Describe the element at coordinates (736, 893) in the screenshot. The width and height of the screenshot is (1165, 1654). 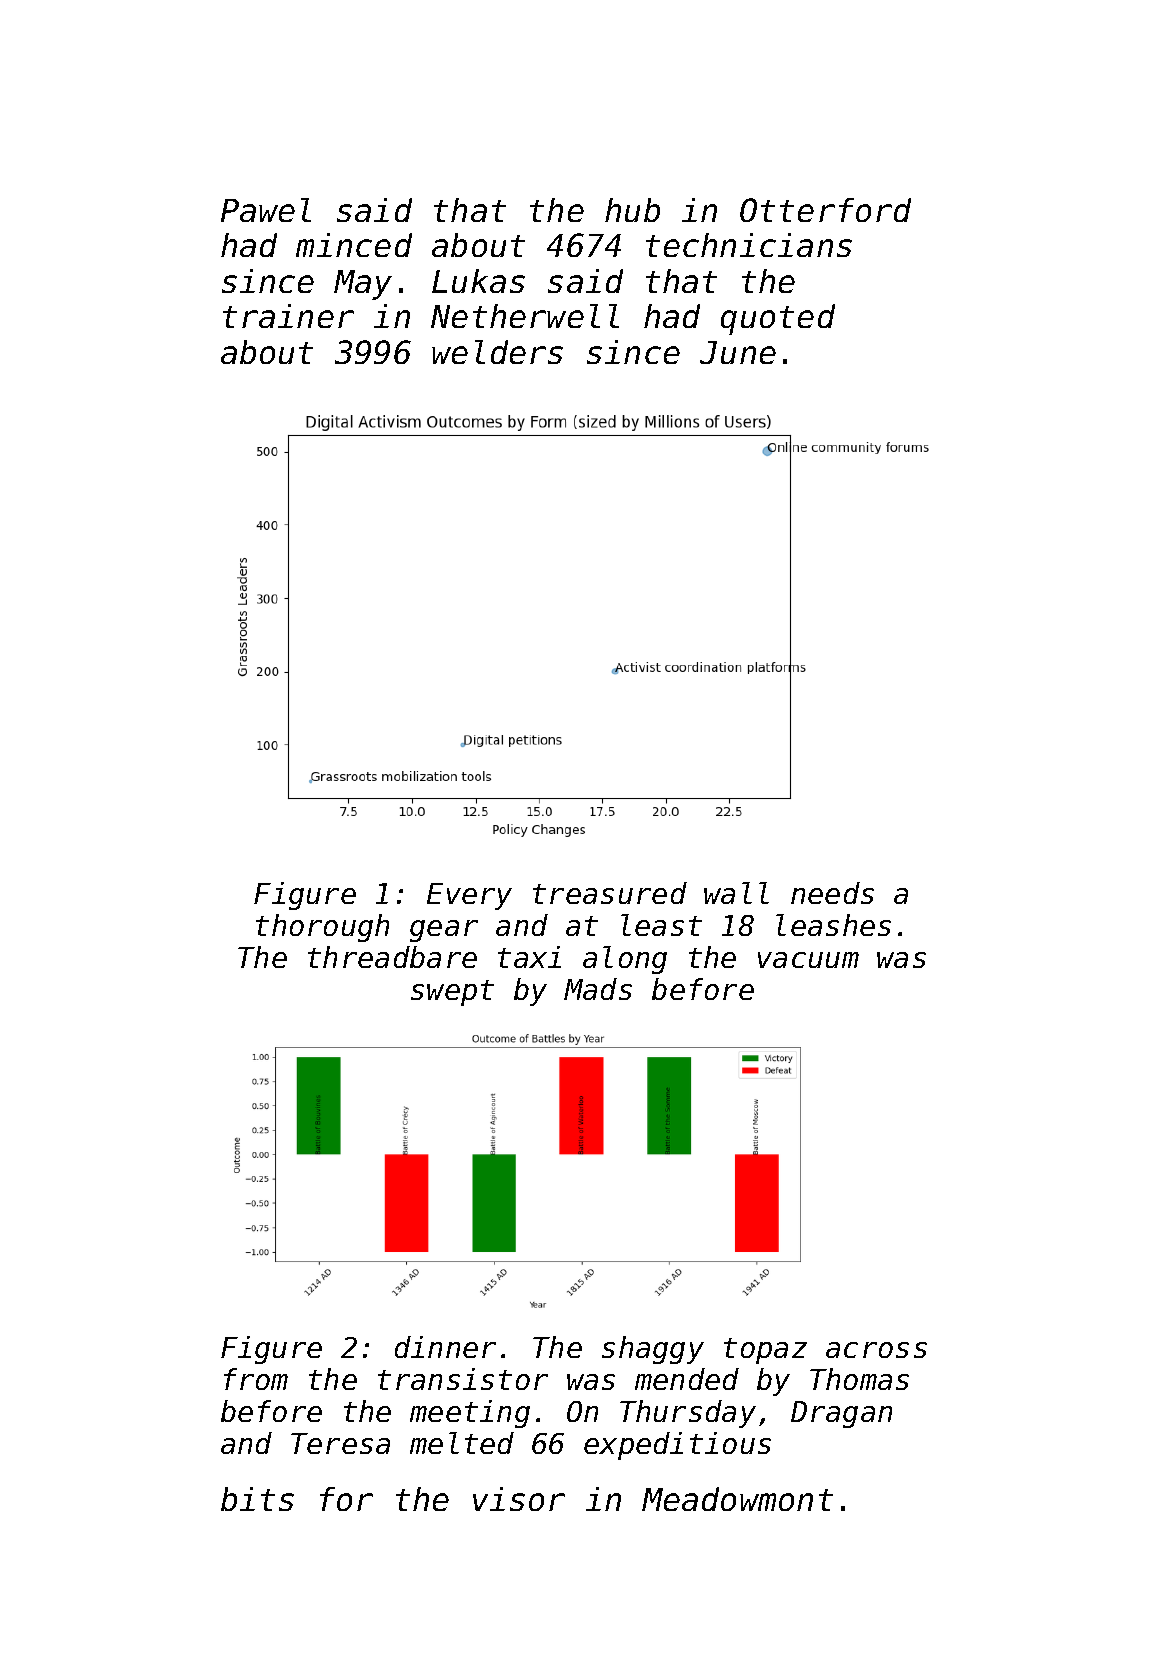
I see `wall` at that location.
